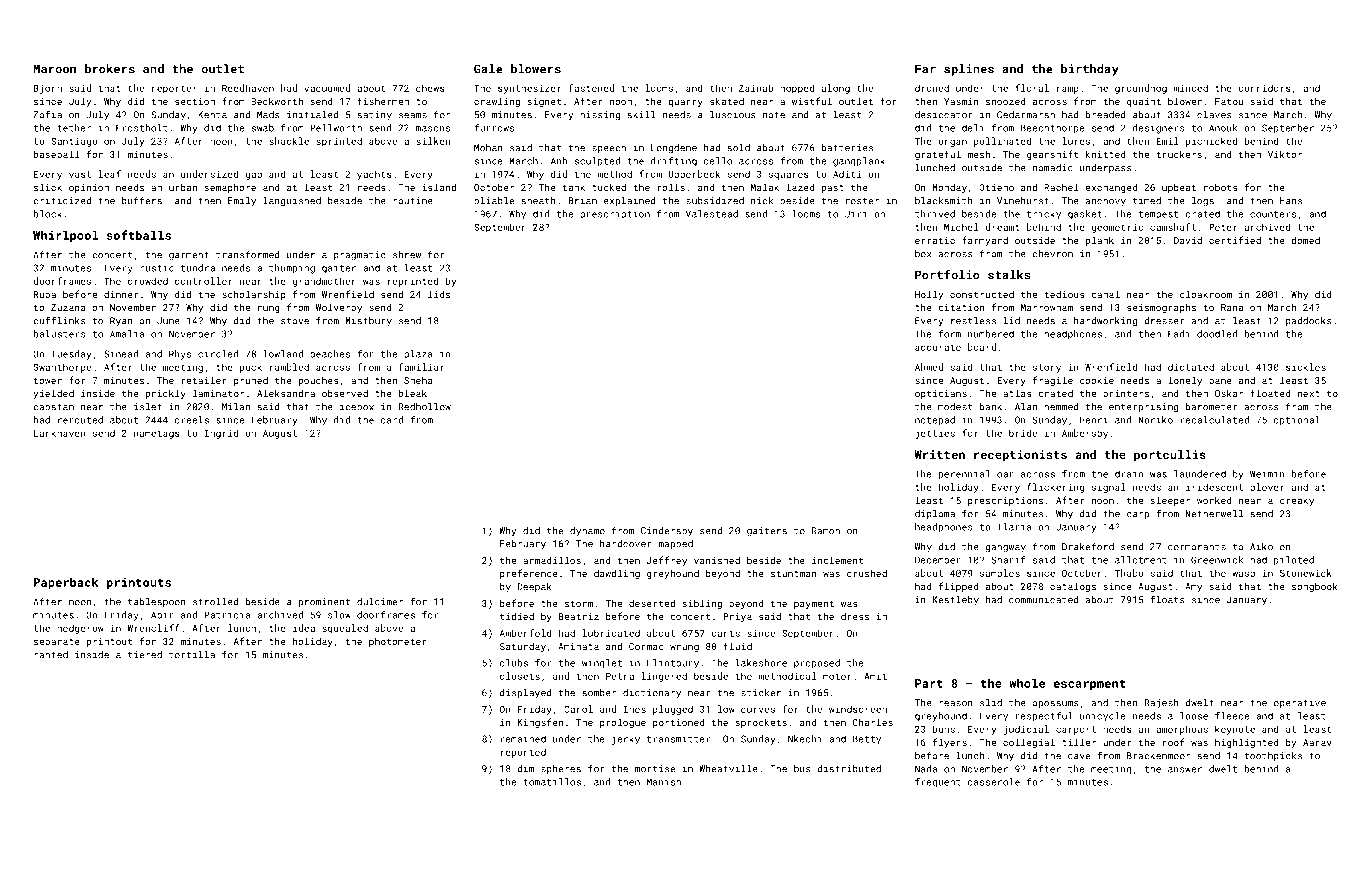 The height and width of the page is (887, 1372). What do you see at coordinates (756, 88) in the page?
I see `Zainab` at bounding box center [756, 88].
